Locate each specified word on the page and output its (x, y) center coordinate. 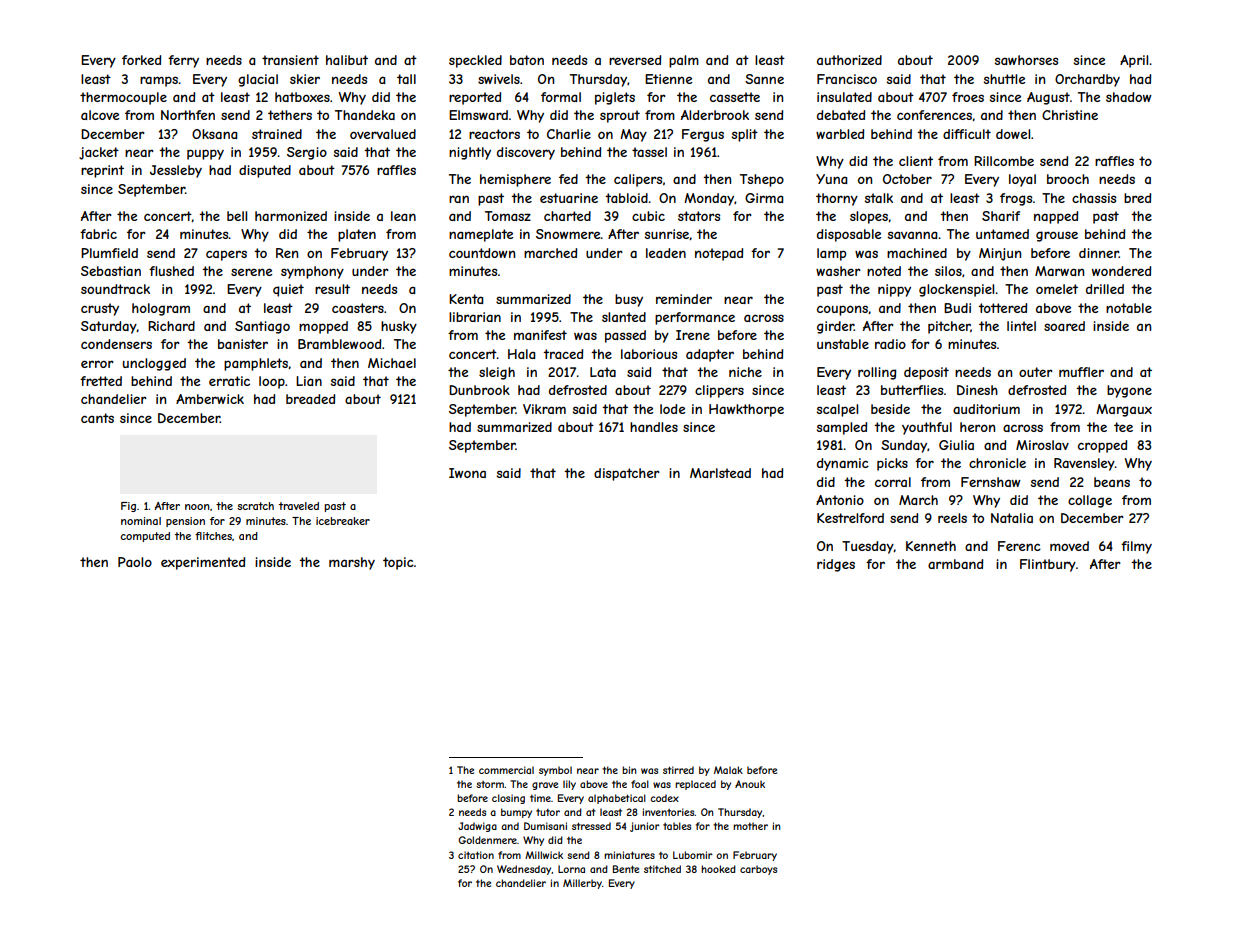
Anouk (750, 784)
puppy (205, 154)
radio (890, 344)
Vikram (544, 409)
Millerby (582, 884)
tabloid (626, 198)
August (1048, 98)
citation (476, 855)
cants (97, 418)
